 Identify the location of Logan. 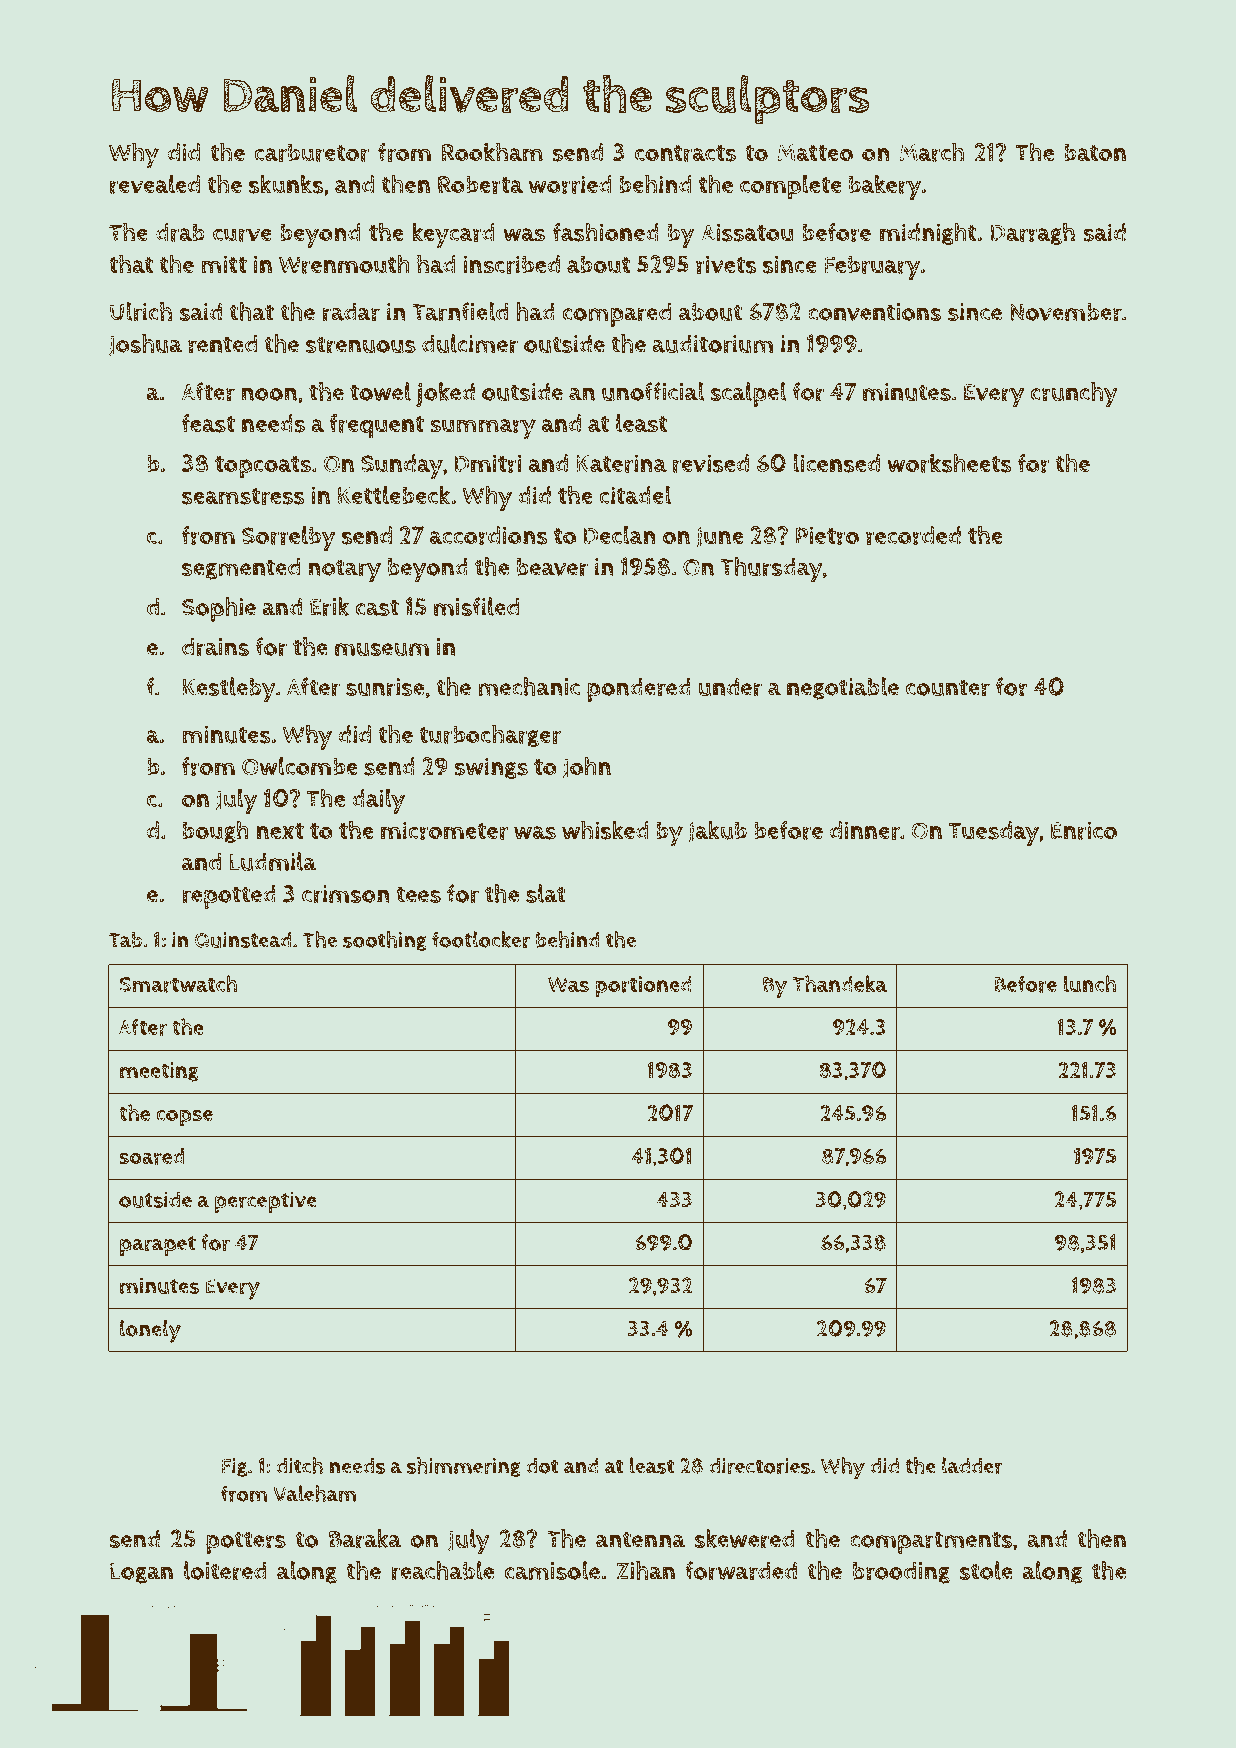
(141, 1573).
